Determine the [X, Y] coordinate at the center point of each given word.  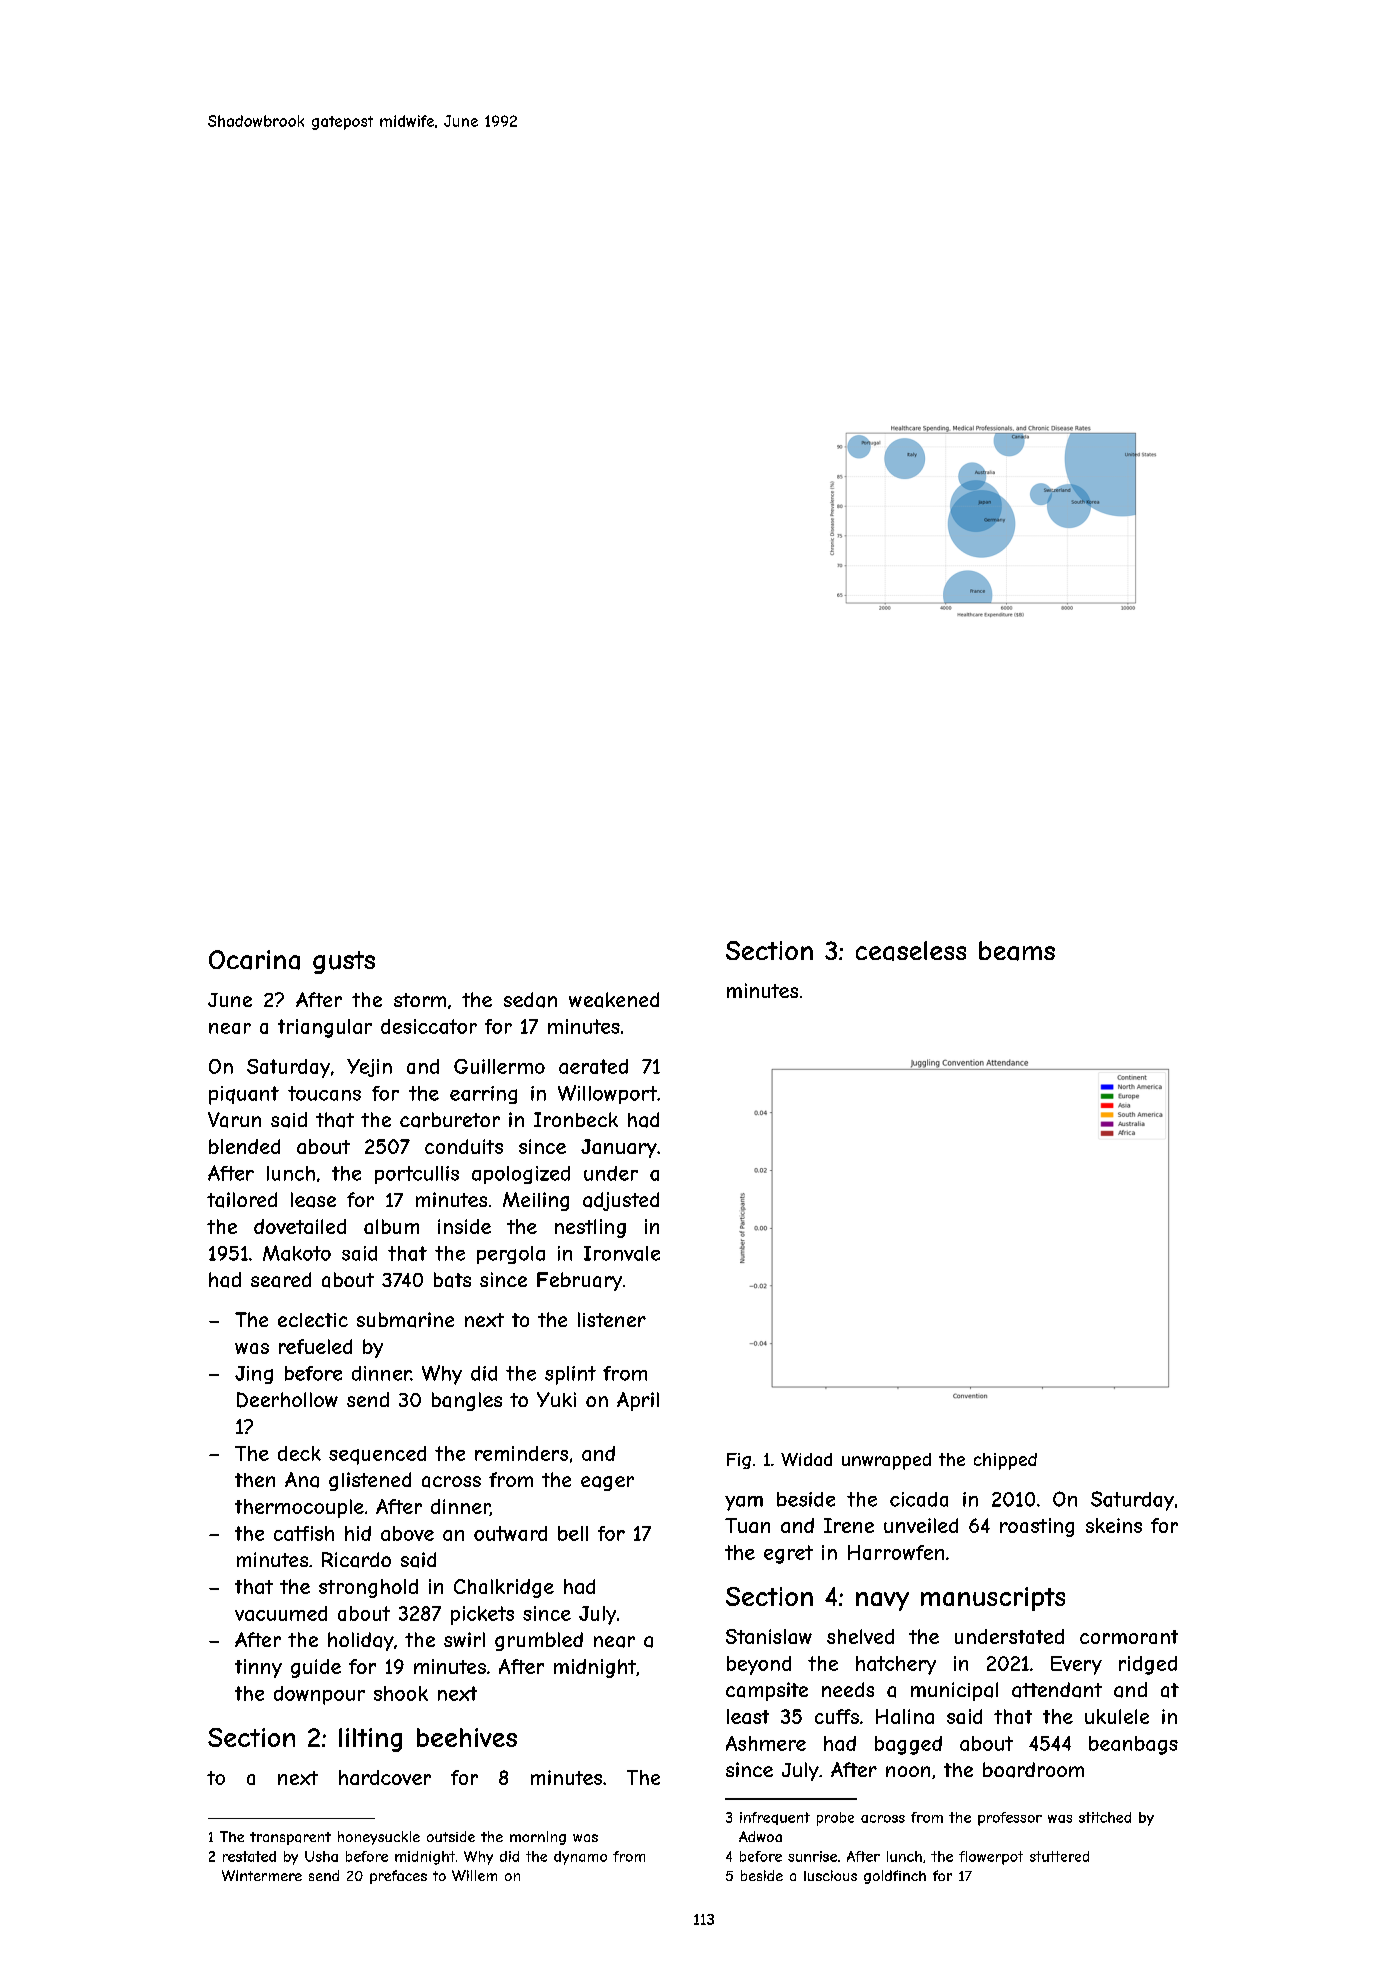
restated [249, 1856]
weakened [614, 1000]
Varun [234, 1120]
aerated [593, 1066]
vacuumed [281, 1613]
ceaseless [911, 951]
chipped [1005, 1461]
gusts [344, 962]
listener [612, 1319]
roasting [1037, 1527]
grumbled [539, 1641]
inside [464, 1226]
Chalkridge [504, 1588]
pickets [482, 1615]
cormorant [1129, 1637]
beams [1017, 951]
